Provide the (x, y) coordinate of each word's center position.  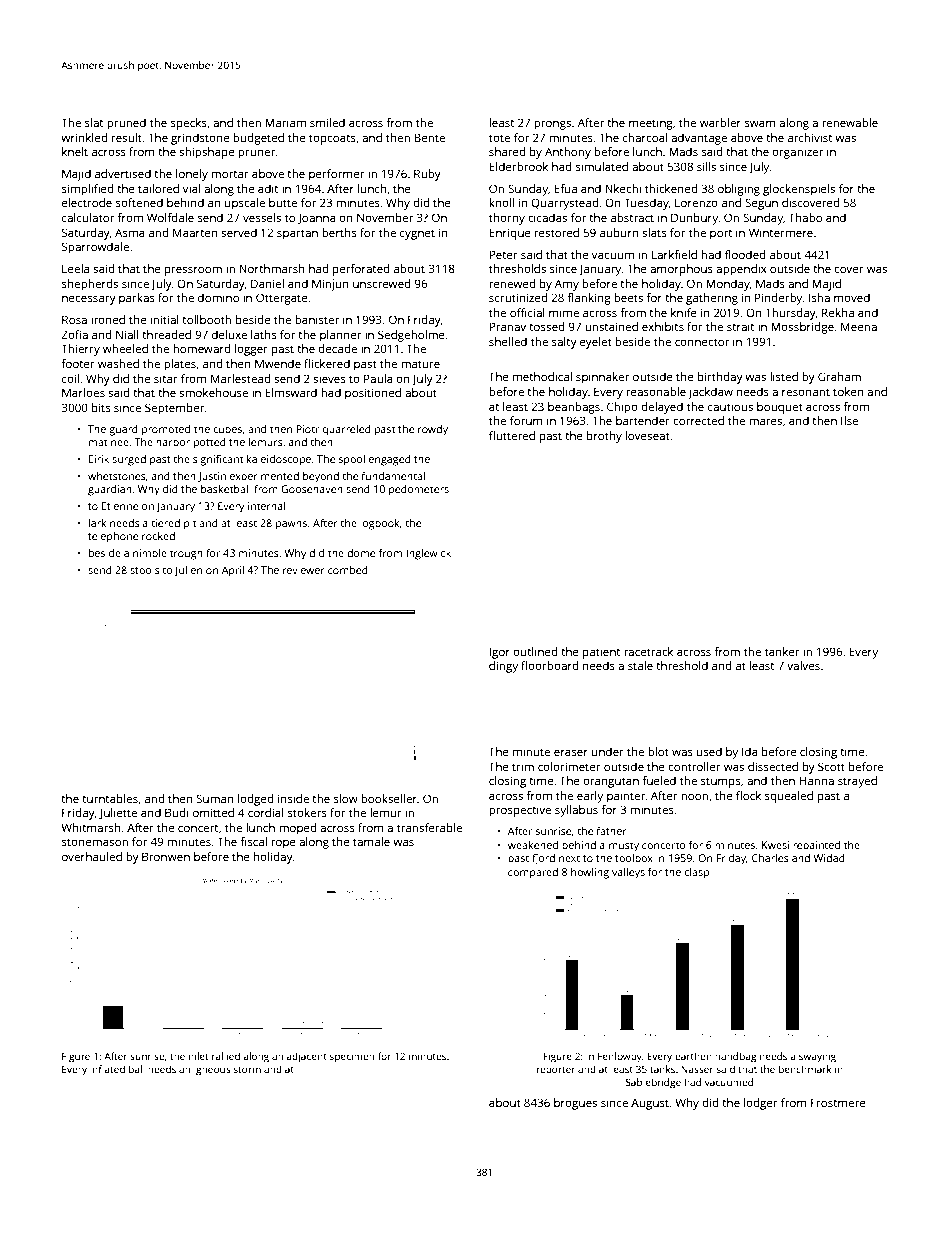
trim (523, 766)
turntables (110, 798)
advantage (699, 139)
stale (640, 665)
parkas (137, 299)
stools (145, 570)
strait (740, 326)
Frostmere (838, 1102)
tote (499, 138)
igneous (212, 1071)
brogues (575, 1104)
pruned (126, 124)
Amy (567, 285)
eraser (571, 752)
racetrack (648, 651)
